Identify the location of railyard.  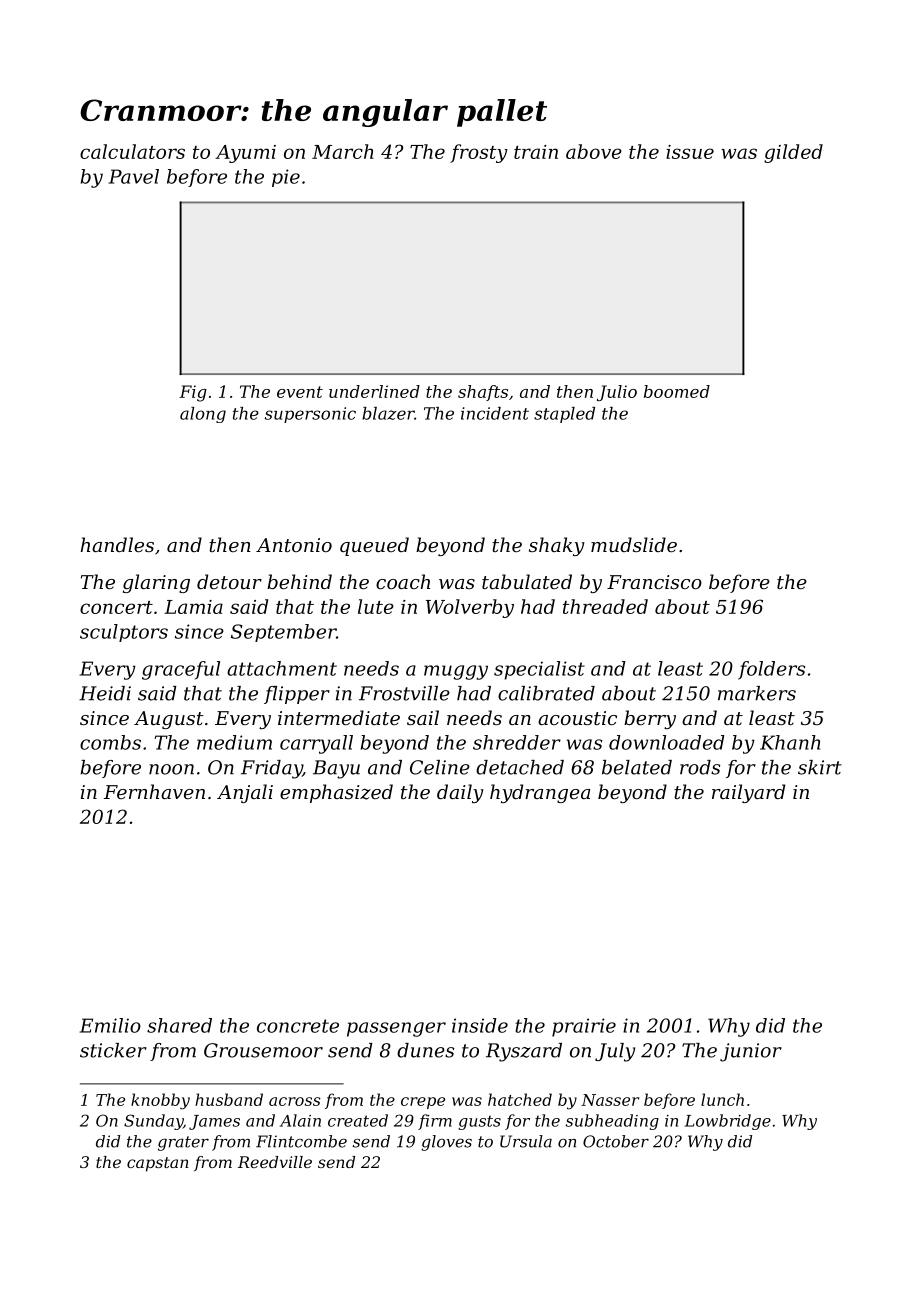
(748, 793).
